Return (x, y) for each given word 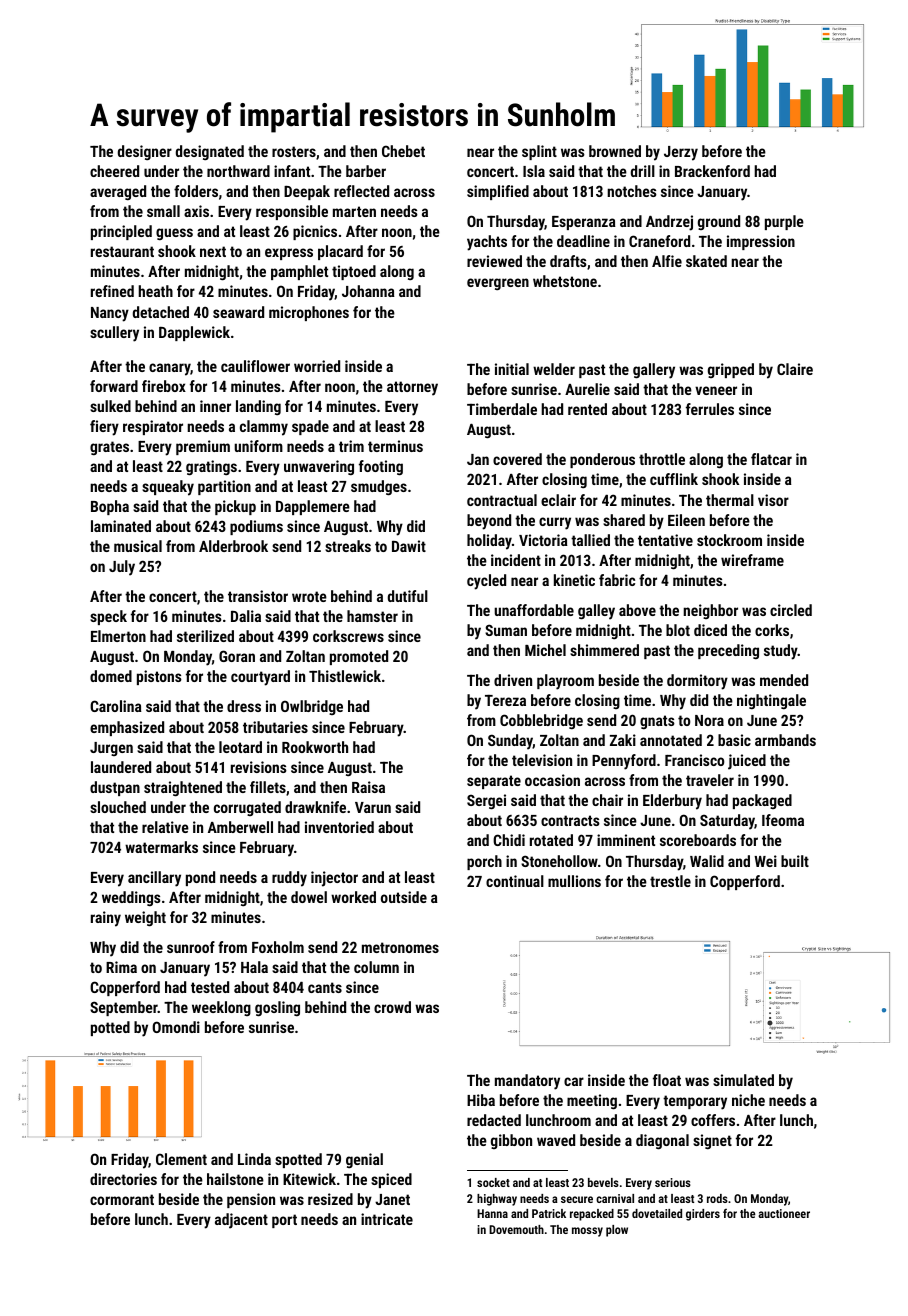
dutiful (408, 596)
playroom (565, 682)
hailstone (235, 1179)
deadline (583, 241)
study (781, 652)
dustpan (115, 788)
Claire (795, 369)
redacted (494, 1120)
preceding (728, 651)
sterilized (205, 636)
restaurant (122, 251)
